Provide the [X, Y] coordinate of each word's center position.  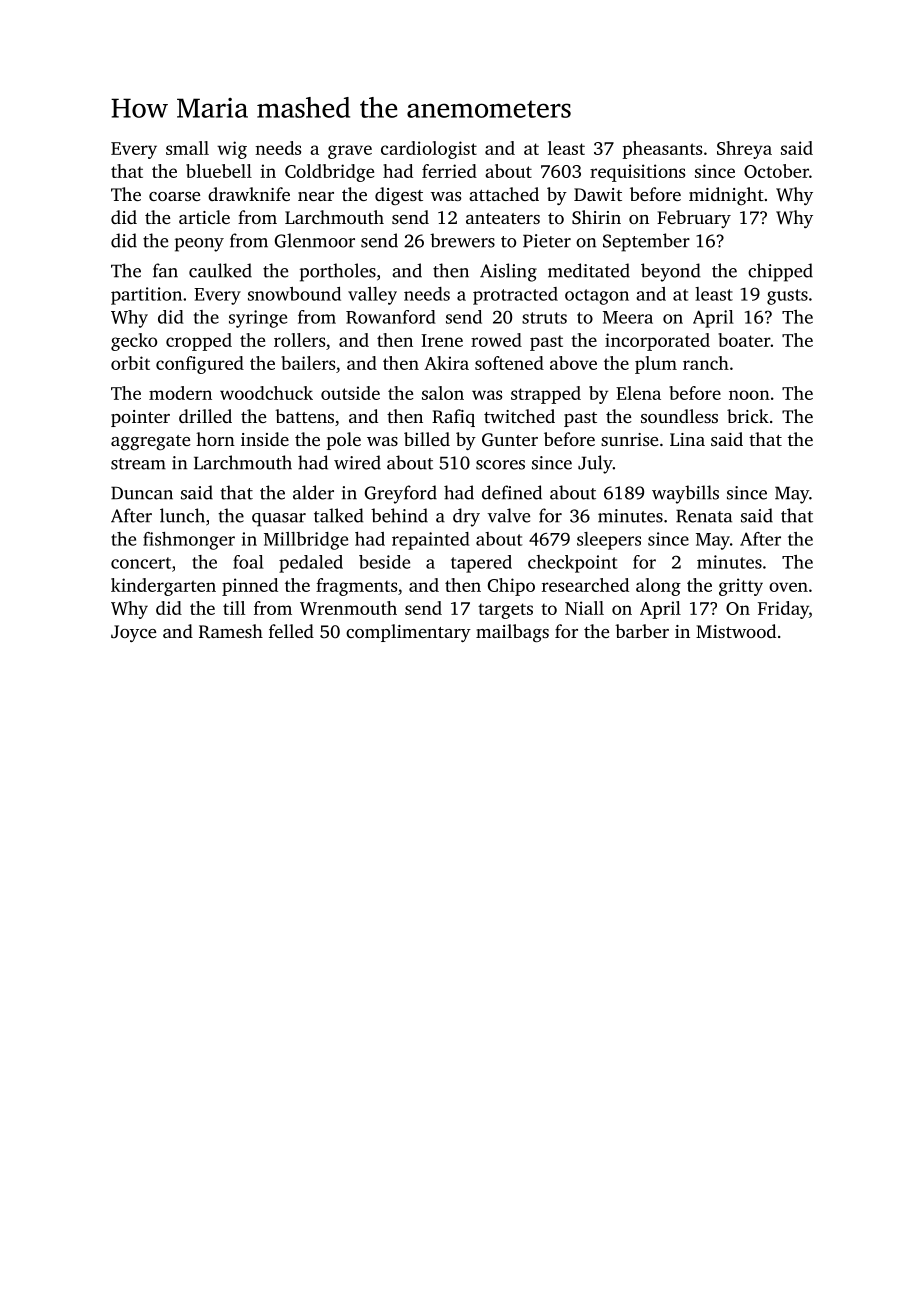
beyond [671, 272]
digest [399, 196]
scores [500, 465]
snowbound [294, 294]
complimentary [408, 633]
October [776, 171]
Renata [704, 516]
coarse [174, 196]
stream [138, 464]
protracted [515, 296]
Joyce [133, 633]
